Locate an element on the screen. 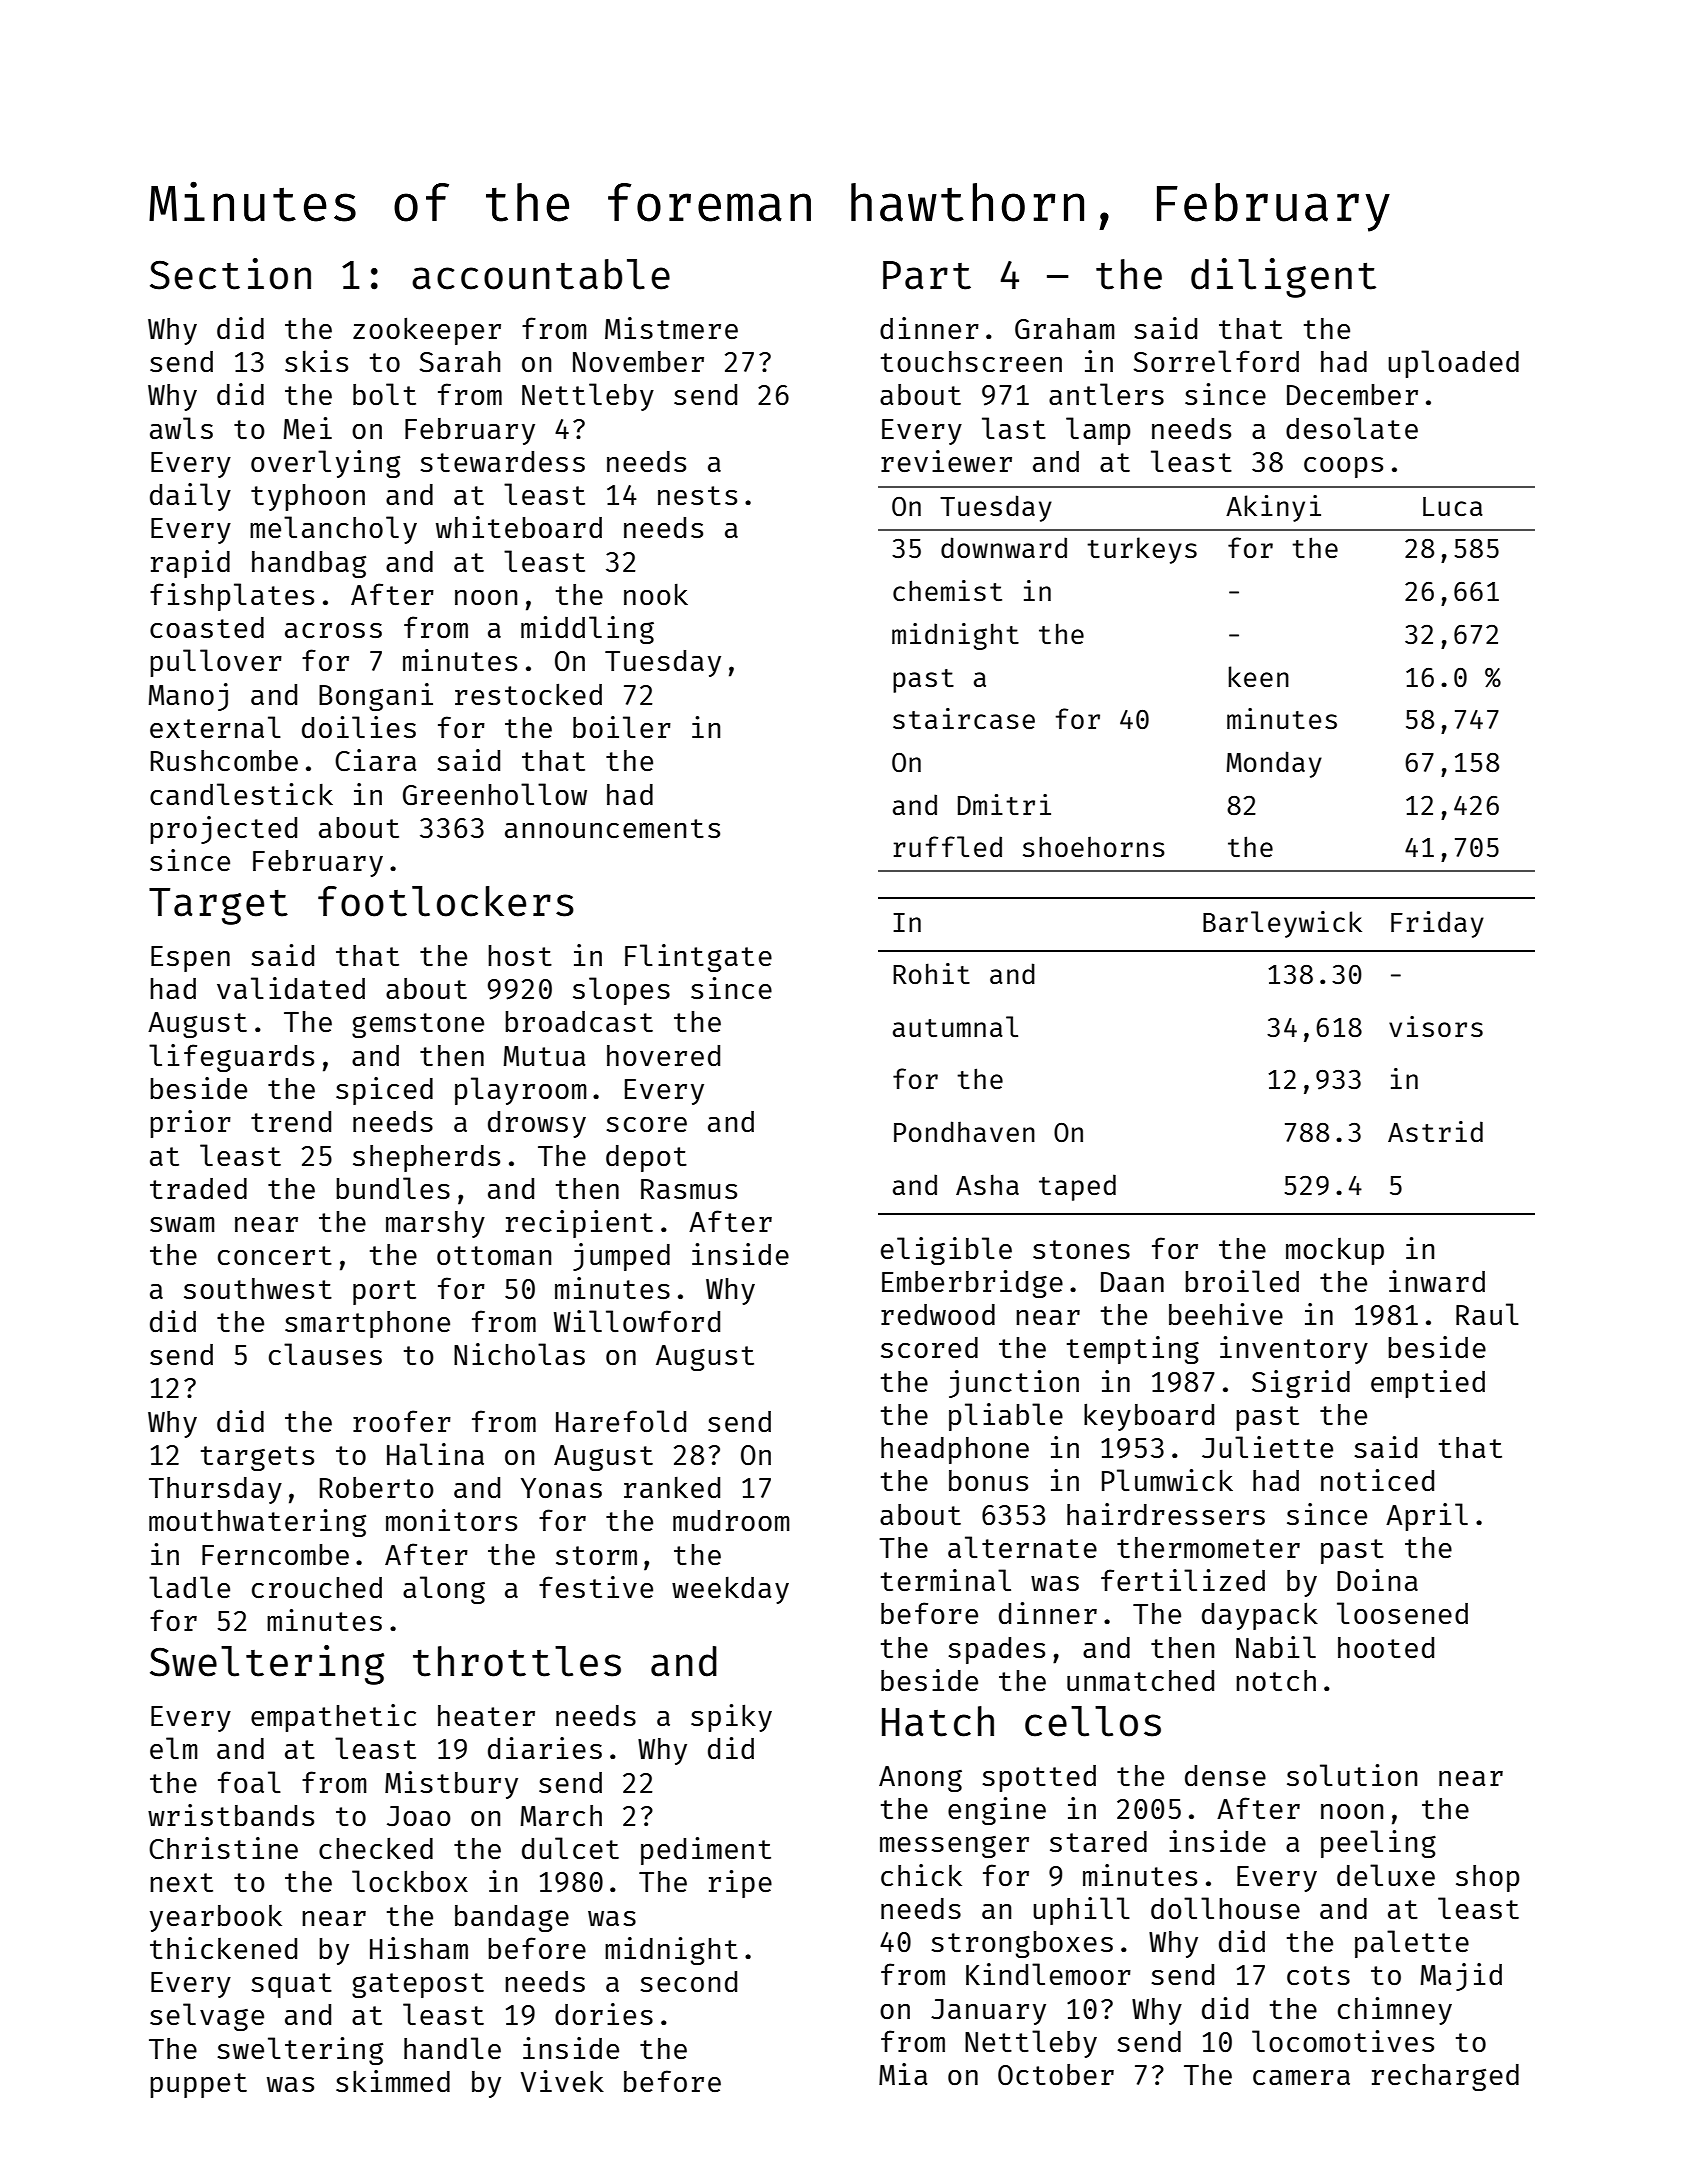 This screenshot has height=2178, width=1683. Asha is located at coordinates (987, 1184).
